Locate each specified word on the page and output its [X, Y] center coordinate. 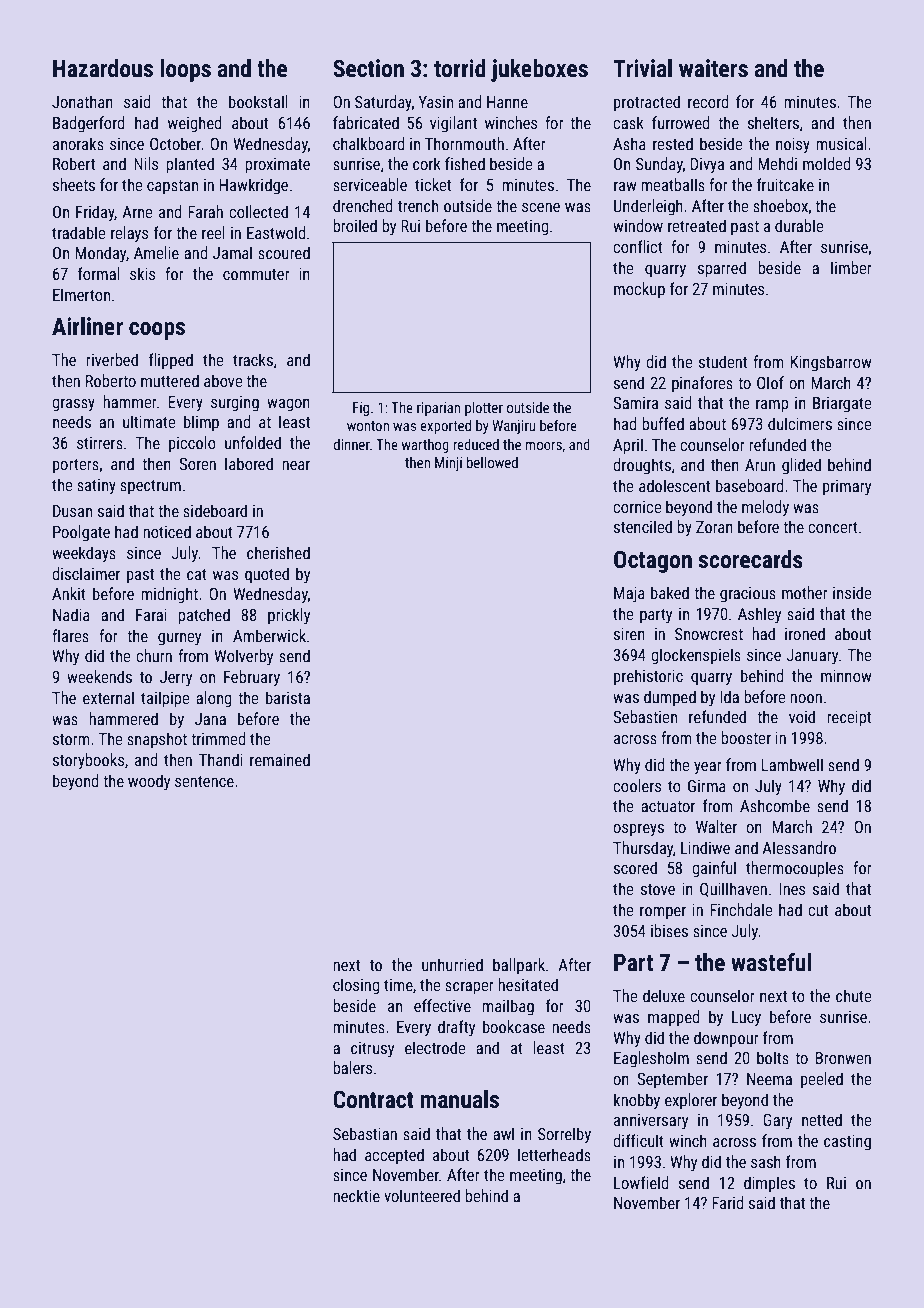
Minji [448, 464]
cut [818, 910]
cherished [278, 552]
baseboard [749, 485]
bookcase [514, 1026]
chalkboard [368, 143]
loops [185, 70]
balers [352, 1067]
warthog [425, 446]
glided [801, 466]
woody [149, 782]
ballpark [519, 966]
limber [851, 267]
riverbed [112, 359]
